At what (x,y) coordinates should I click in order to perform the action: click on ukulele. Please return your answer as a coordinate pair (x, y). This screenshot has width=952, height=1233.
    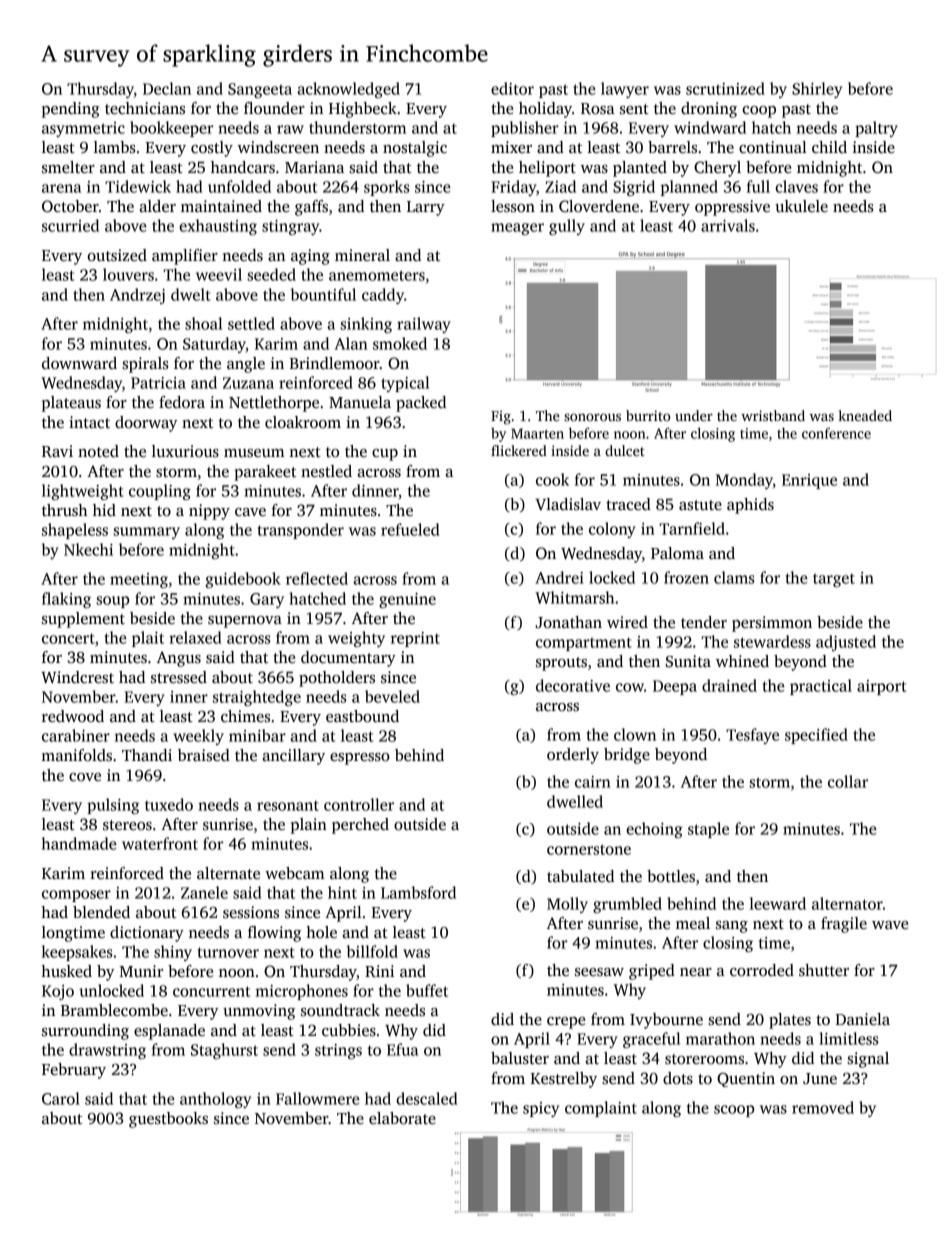
    Looking at the image, I should click on (801, 206).
